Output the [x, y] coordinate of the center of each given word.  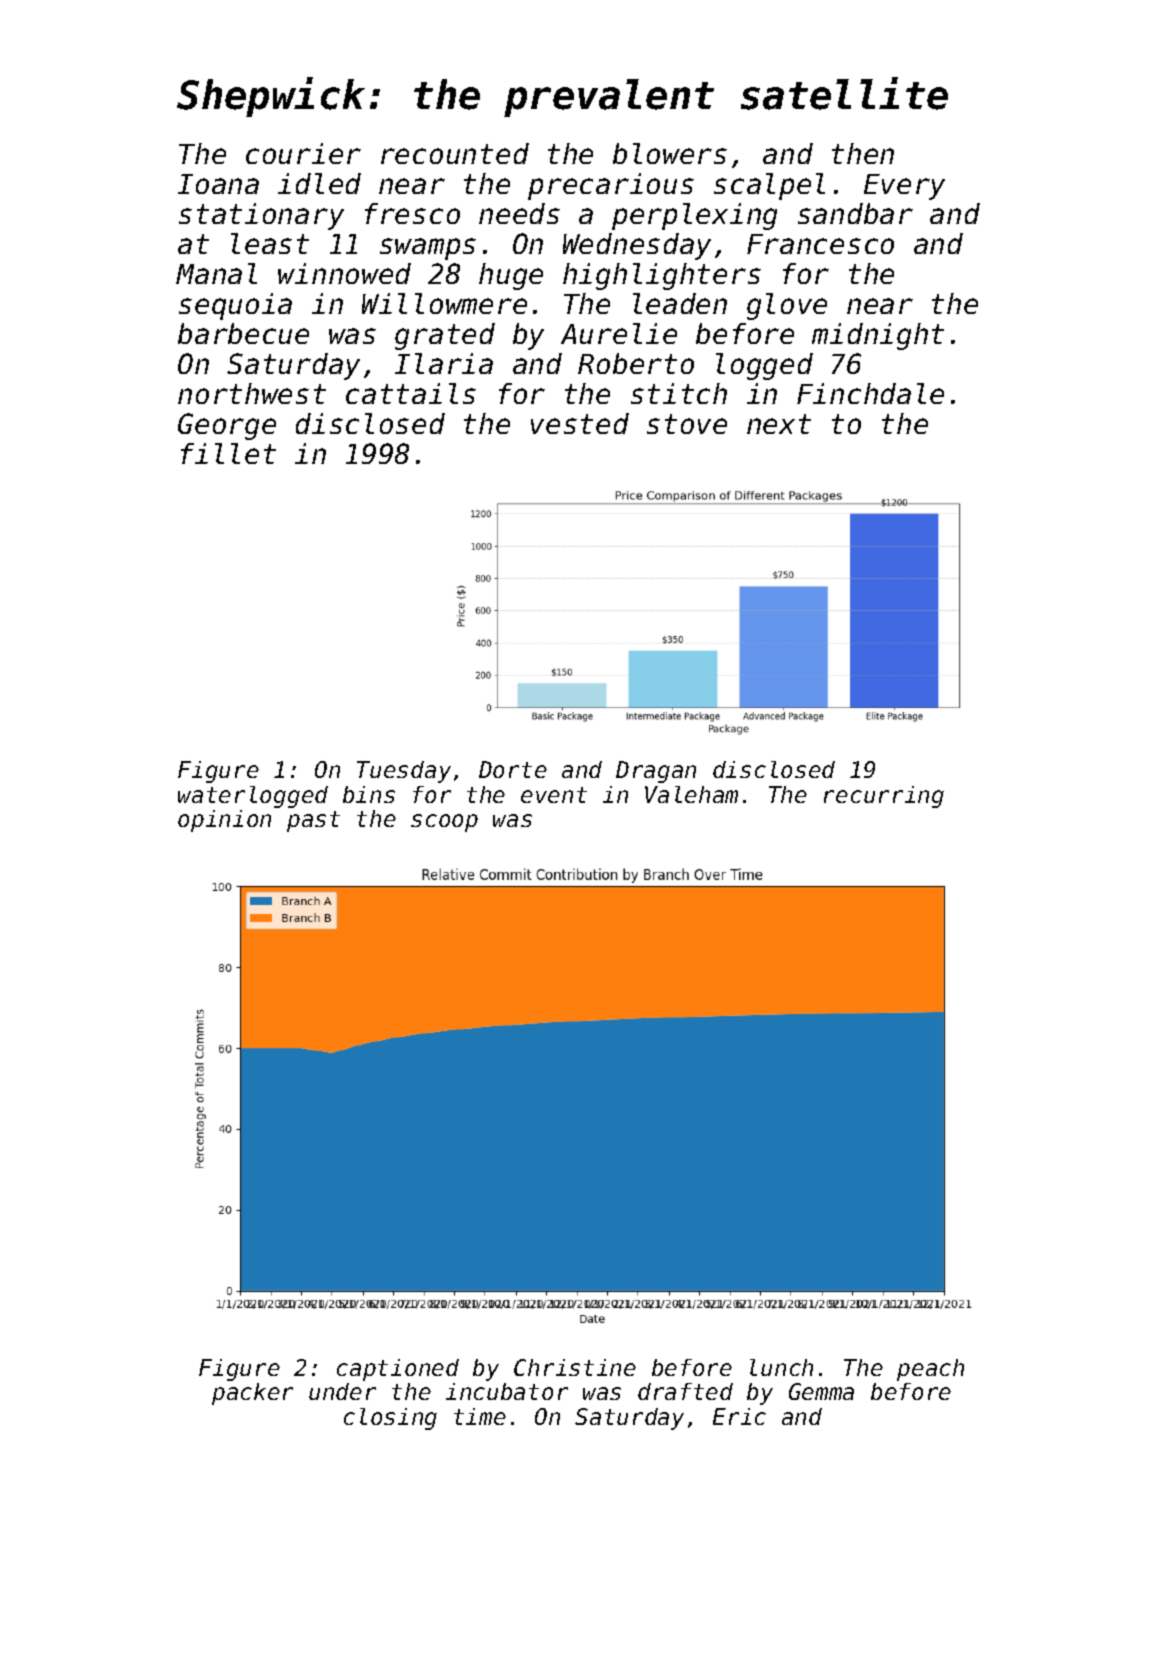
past [313, 821]
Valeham [691, 794]
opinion [224, 821]
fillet [228, 453]
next [779, 424]
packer [252, 1394]
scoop [444, 823]
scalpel [769, 186]
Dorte [513, 769]
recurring [884, 797]
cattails [411, 393]
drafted [685, 1391]
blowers [670, 153]
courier [303, 153]
